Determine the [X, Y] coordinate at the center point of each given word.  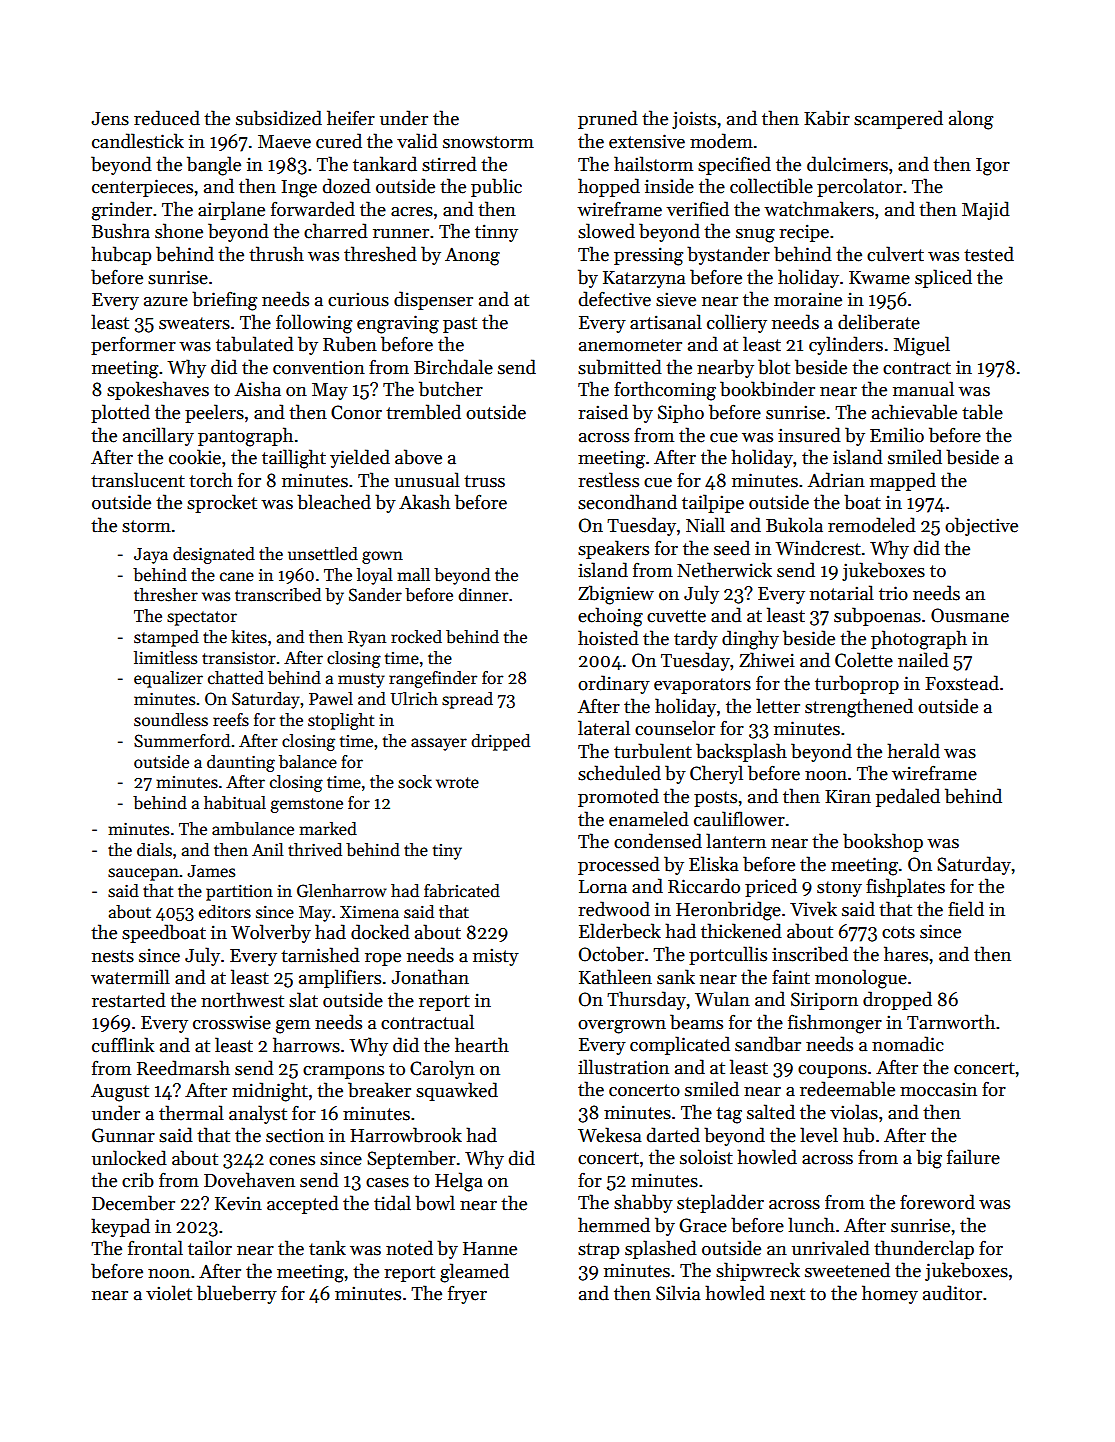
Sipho [681, 413]
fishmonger [835, 1024]
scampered [898, 119]
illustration [623, 1067]
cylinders [846, 345]
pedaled [908, 797]
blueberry [237, 1294]
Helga [459, 1182]
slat [303, 1000]
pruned [608, 119]
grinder [122, 211]
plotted [120, 413]
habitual [235, 803]
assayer [439, 744]
